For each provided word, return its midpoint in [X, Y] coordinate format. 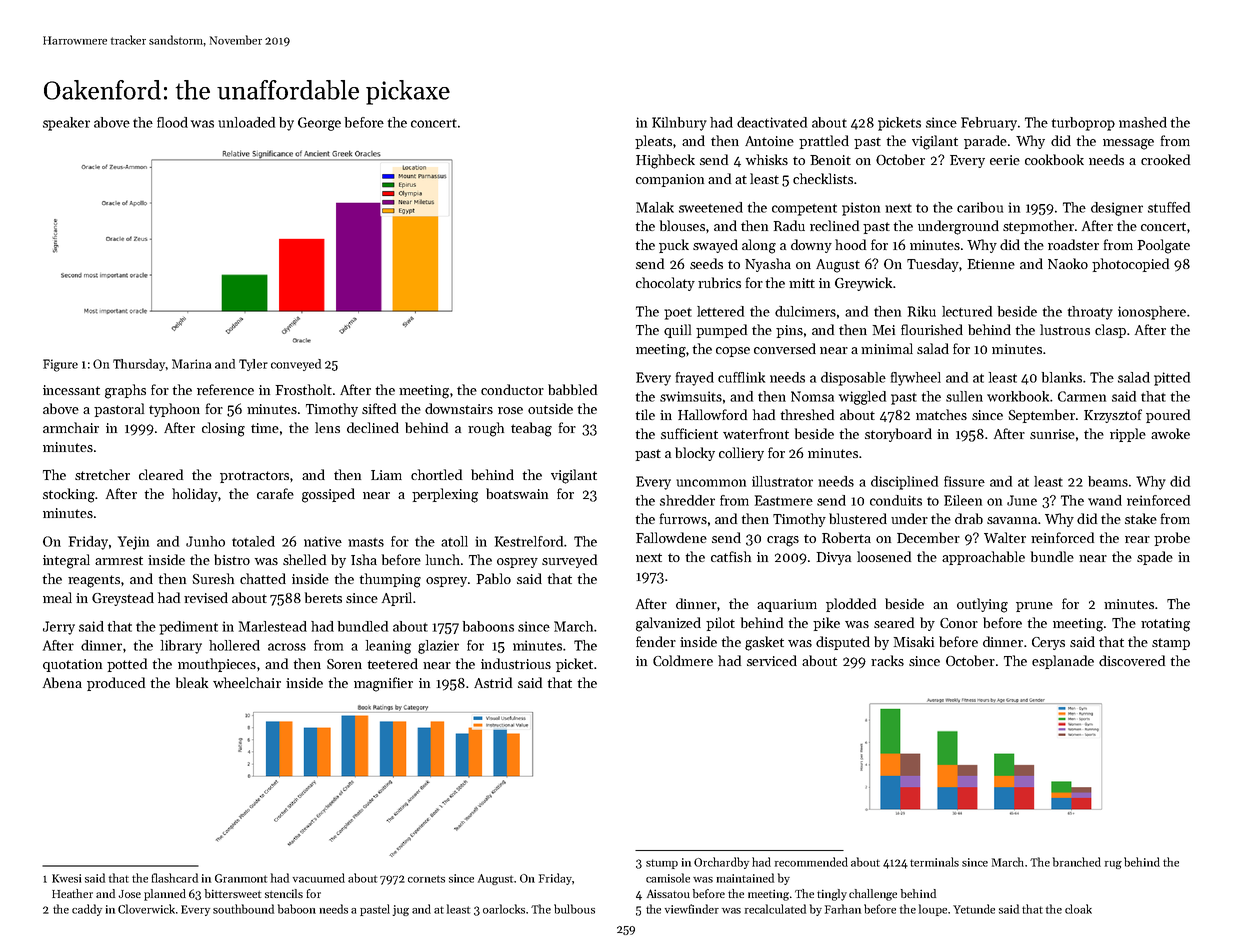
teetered [393, 663]
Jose [129, 894]
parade [985, 142]
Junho [205, 541]
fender [656, 641]
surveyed [569, 561]
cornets [426, 879]
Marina [191, 364]
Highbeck [665, 161]
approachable [983, 558]
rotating [1165, 625]
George [319, 124]
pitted [1172, 379]
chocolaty [665, 284]
